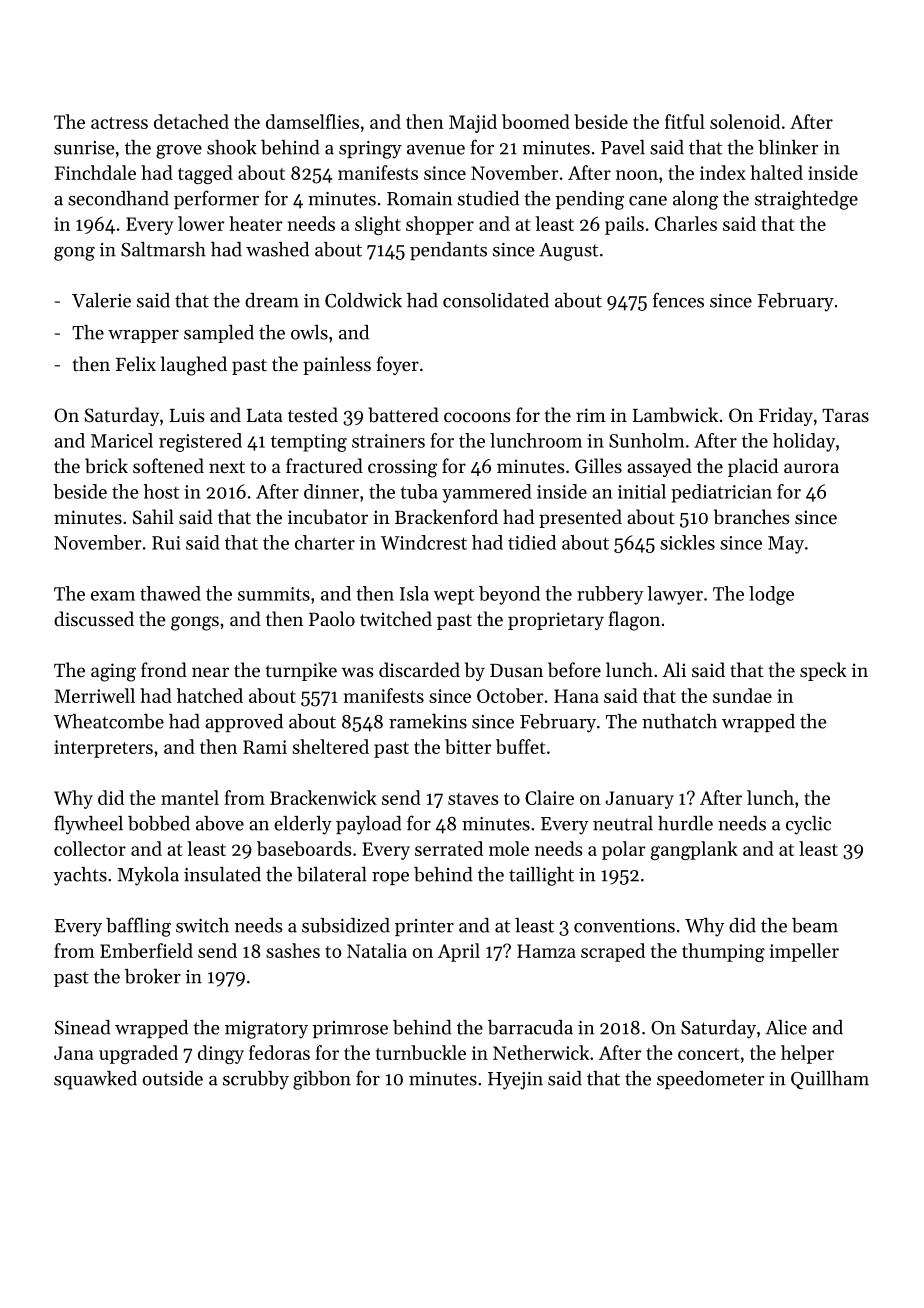  What do you see at coordinates (148, 876) in the screenshot?
I see `Mykola` at bounding box center [148, 876].
